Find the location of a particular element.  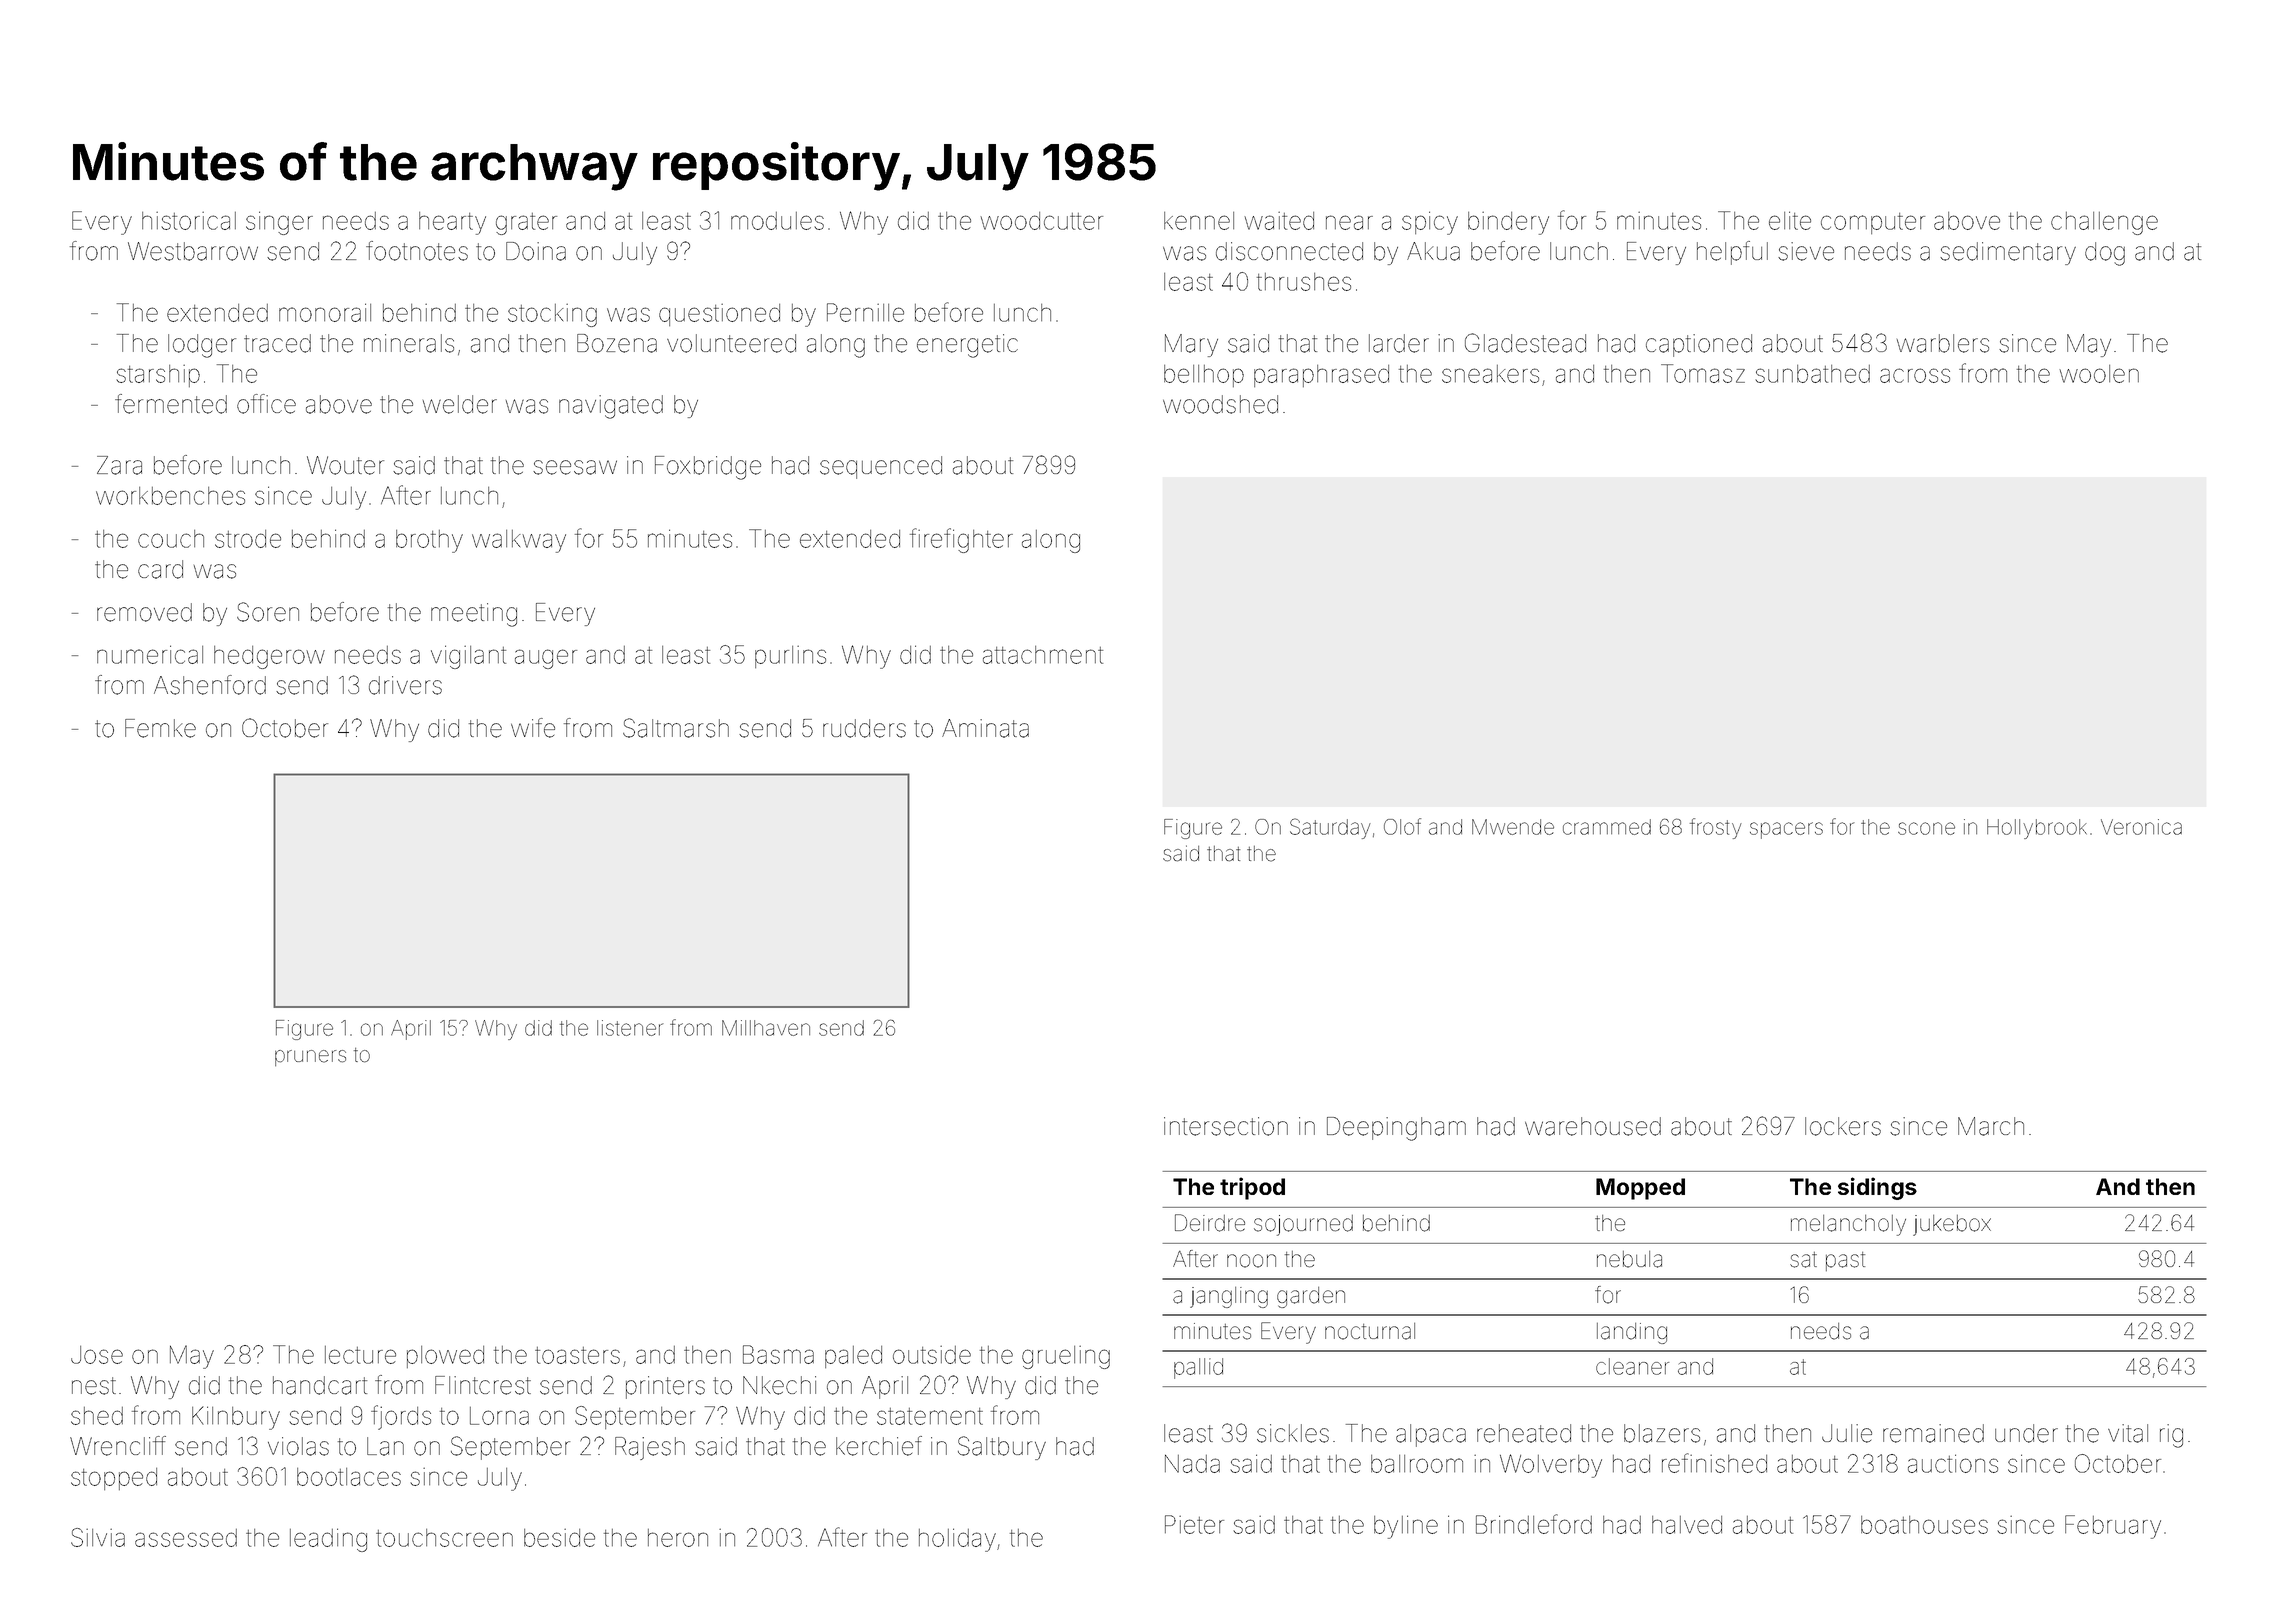

heron is located at coordinates (678, 1538).
